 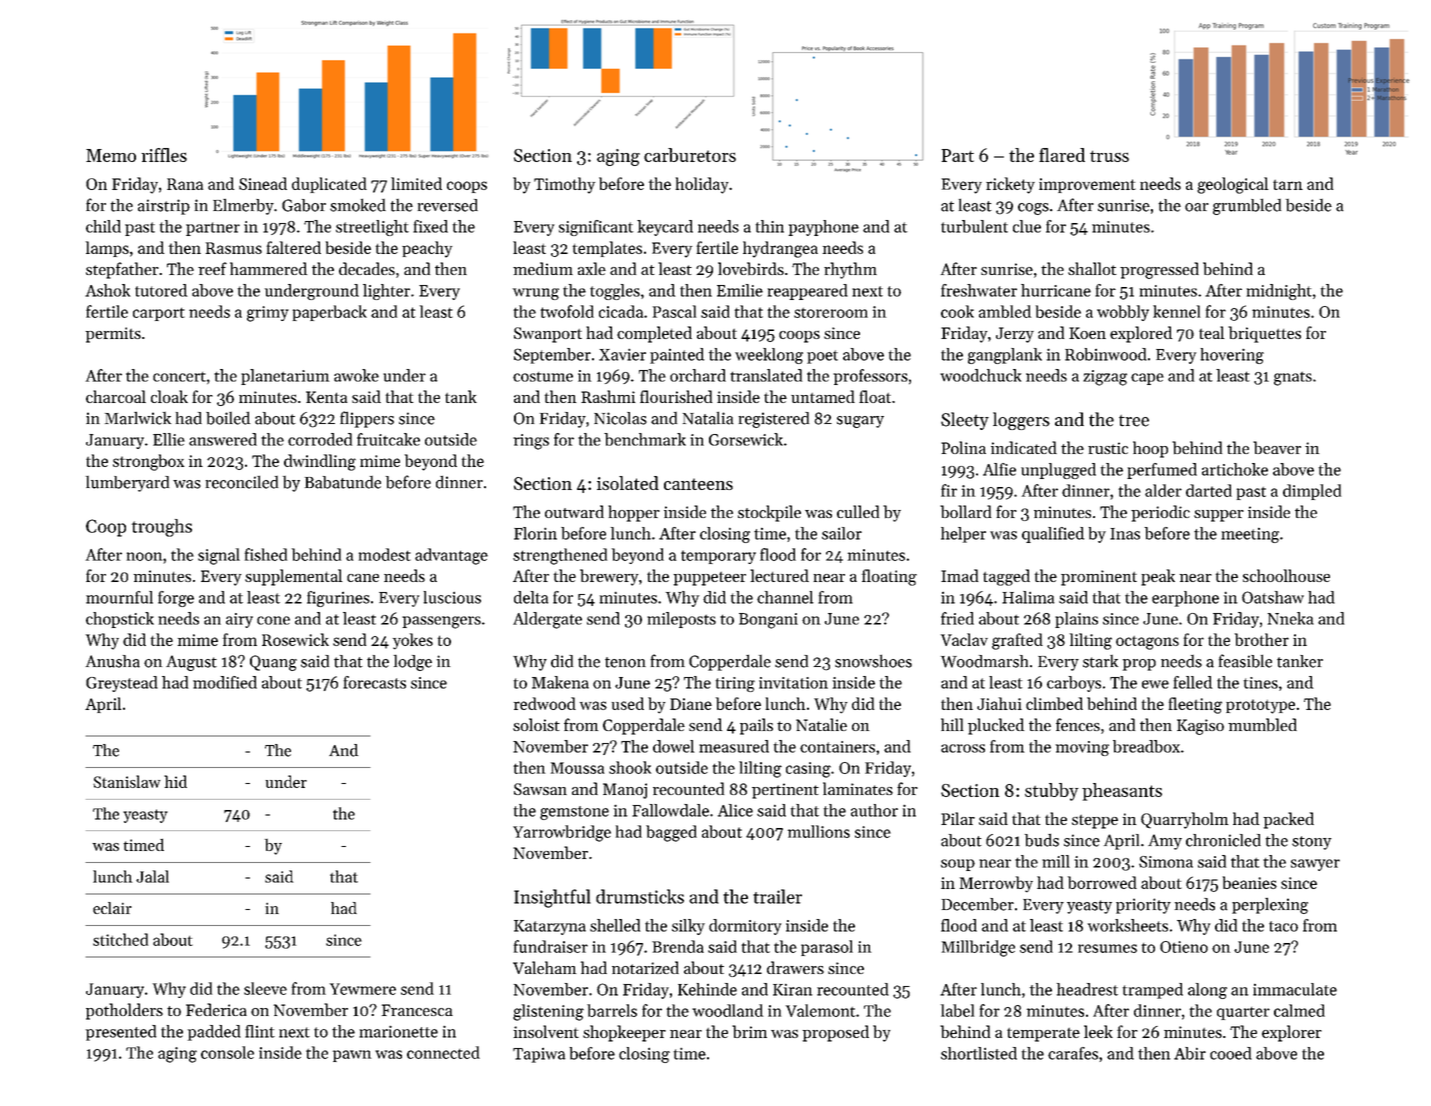 What do you see at coordinates (265, 988) in the screenshot?
I see `sleeve` at bounding box center [265, 988].
